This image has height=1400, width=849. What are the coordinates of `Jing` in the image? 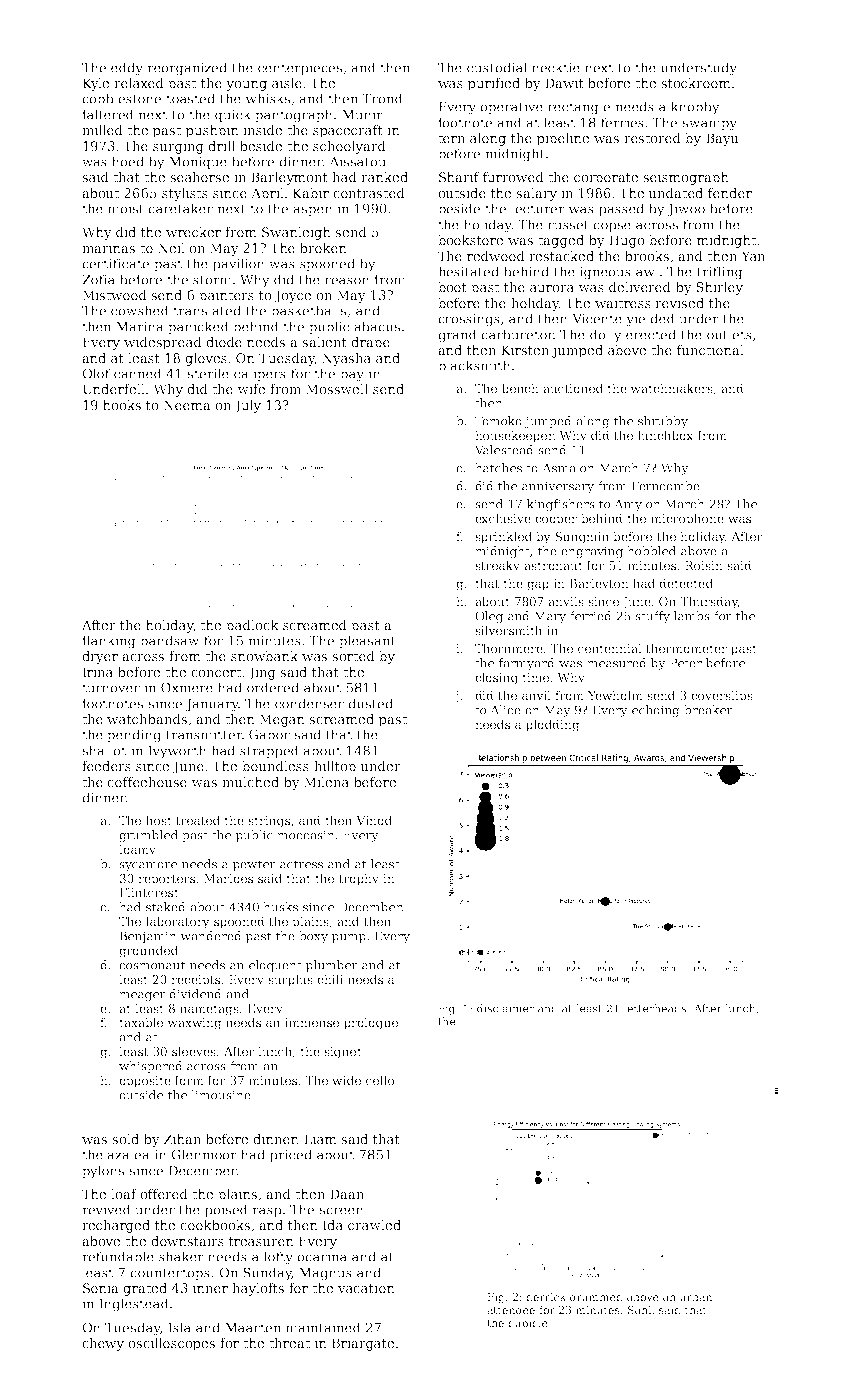 It's located at (262, 673).
